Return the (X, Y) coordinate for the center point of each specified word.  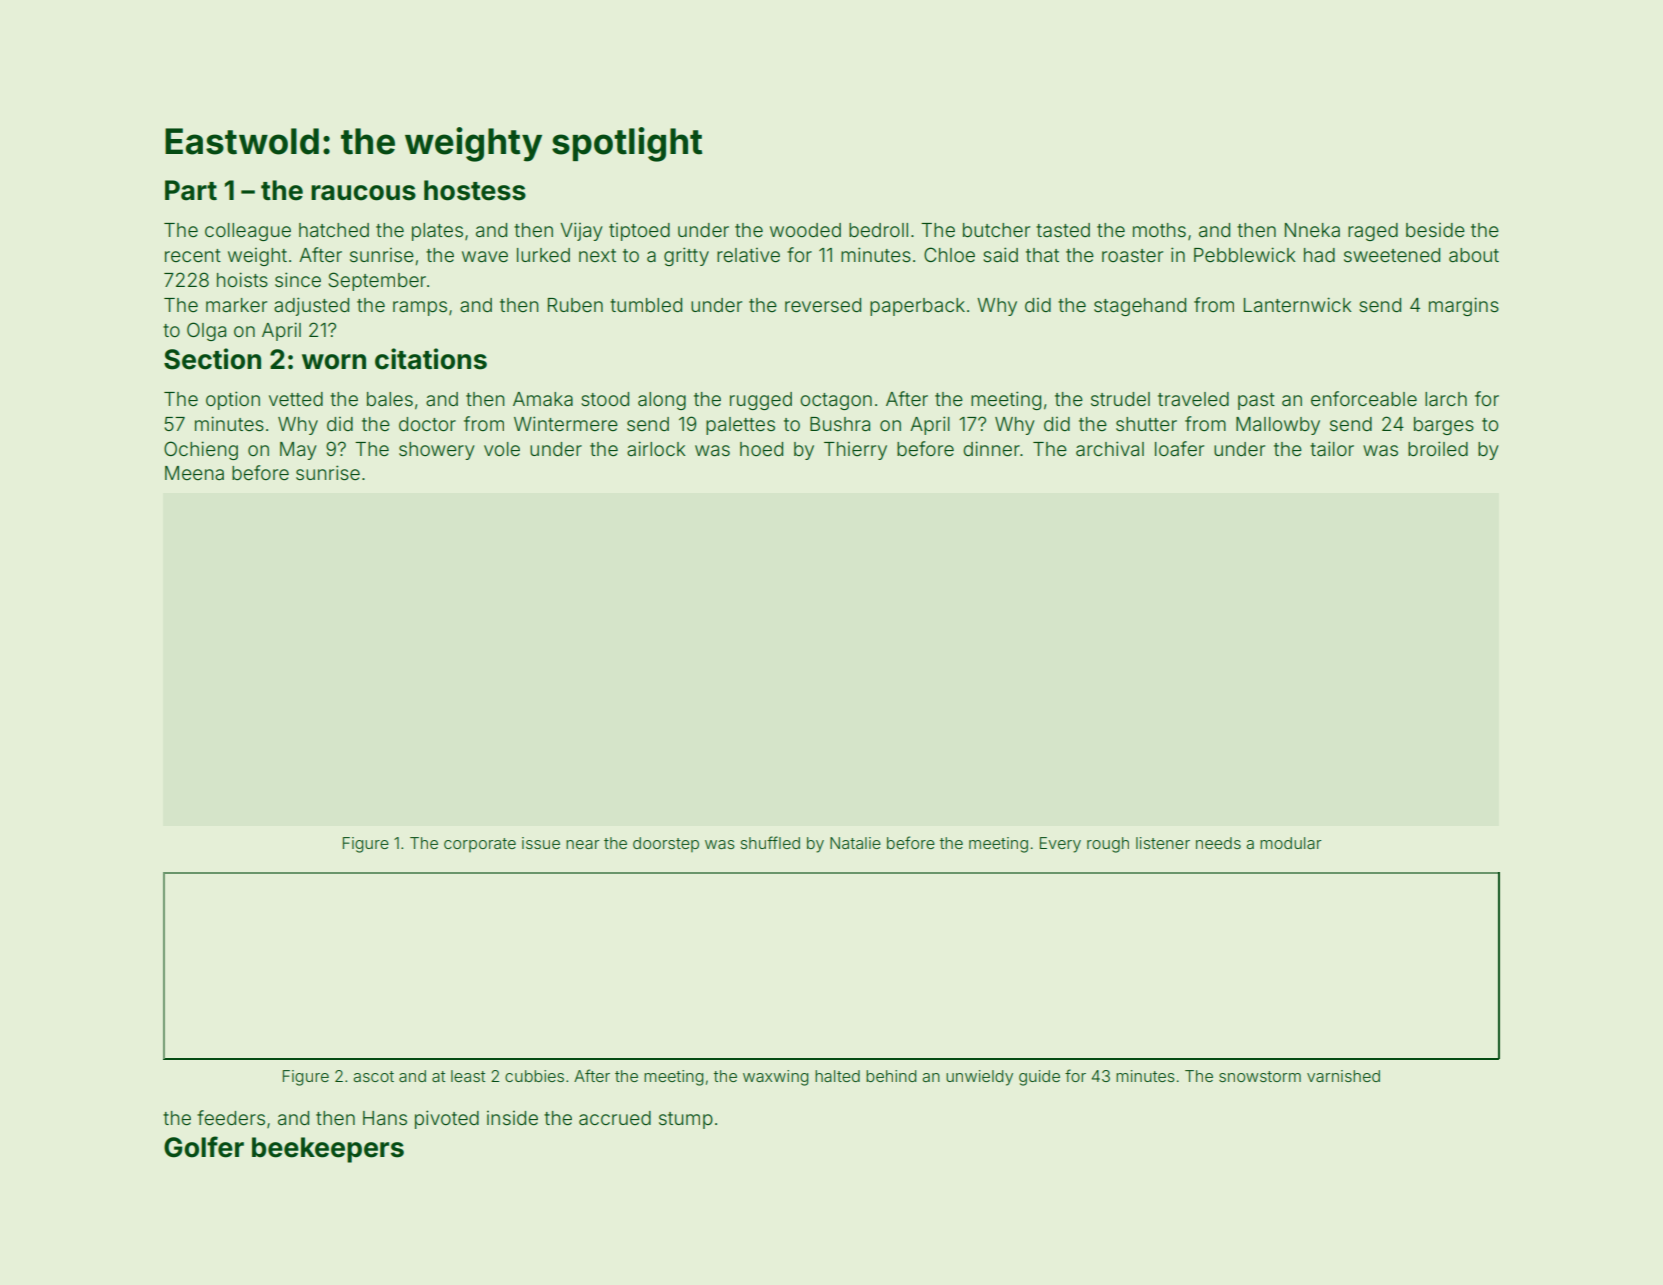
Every (1060, 845)
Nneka (1312, 230)
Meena (194, 473)
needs (1218, 843)
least (468, 1076)
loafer (1179, 448)
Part (191, 190)
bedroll (878, 230)
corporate (480, 845)
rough (1108, 845)
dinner (991, 448)
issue (541, 843)
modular (1291, 843)
